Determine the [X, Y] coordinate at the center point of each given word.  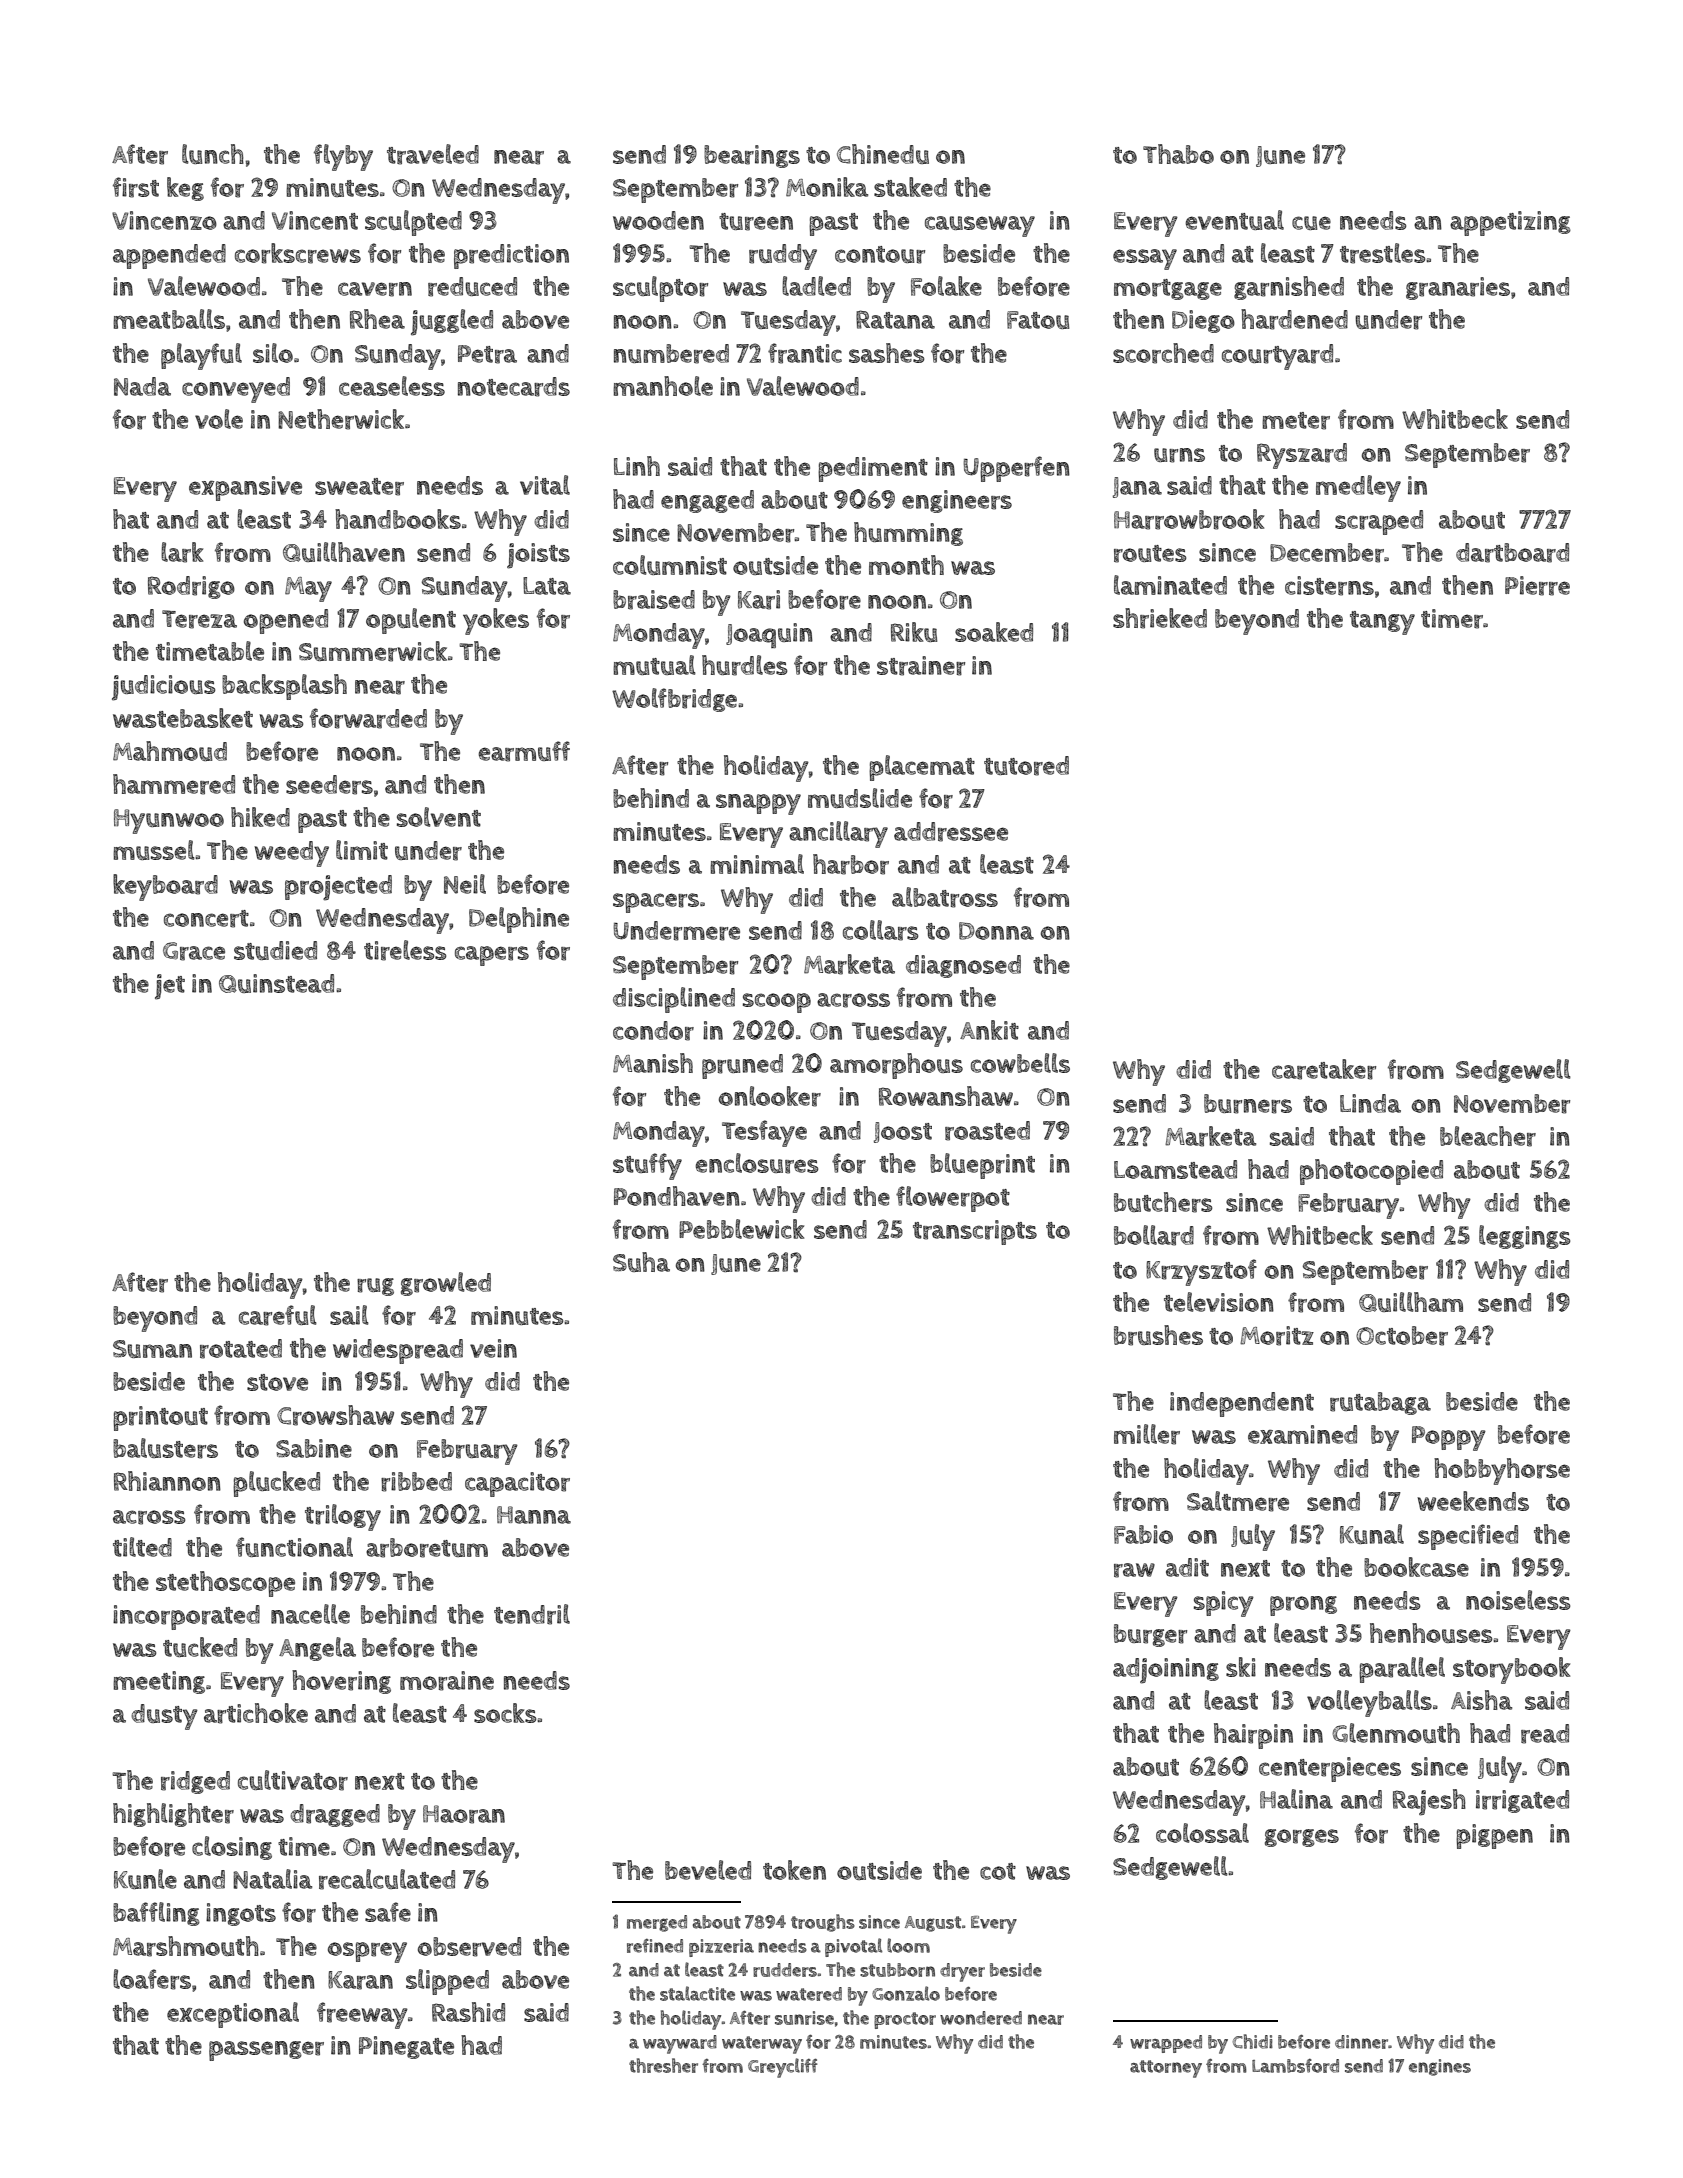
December [1327, 553]
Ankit [989, 1030]
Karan [360, 1980]
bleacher [1488, 1136]
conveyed [236, 390]
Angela [317, 1649]
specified [1468, 1537]
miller [1147, 1434]
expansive [245, 488]
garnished [1289, 288]
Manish [653, 1063]
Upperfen [1016, 469]
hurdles [744, 665]
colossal [1202, 1833]
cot [998, 1871]
